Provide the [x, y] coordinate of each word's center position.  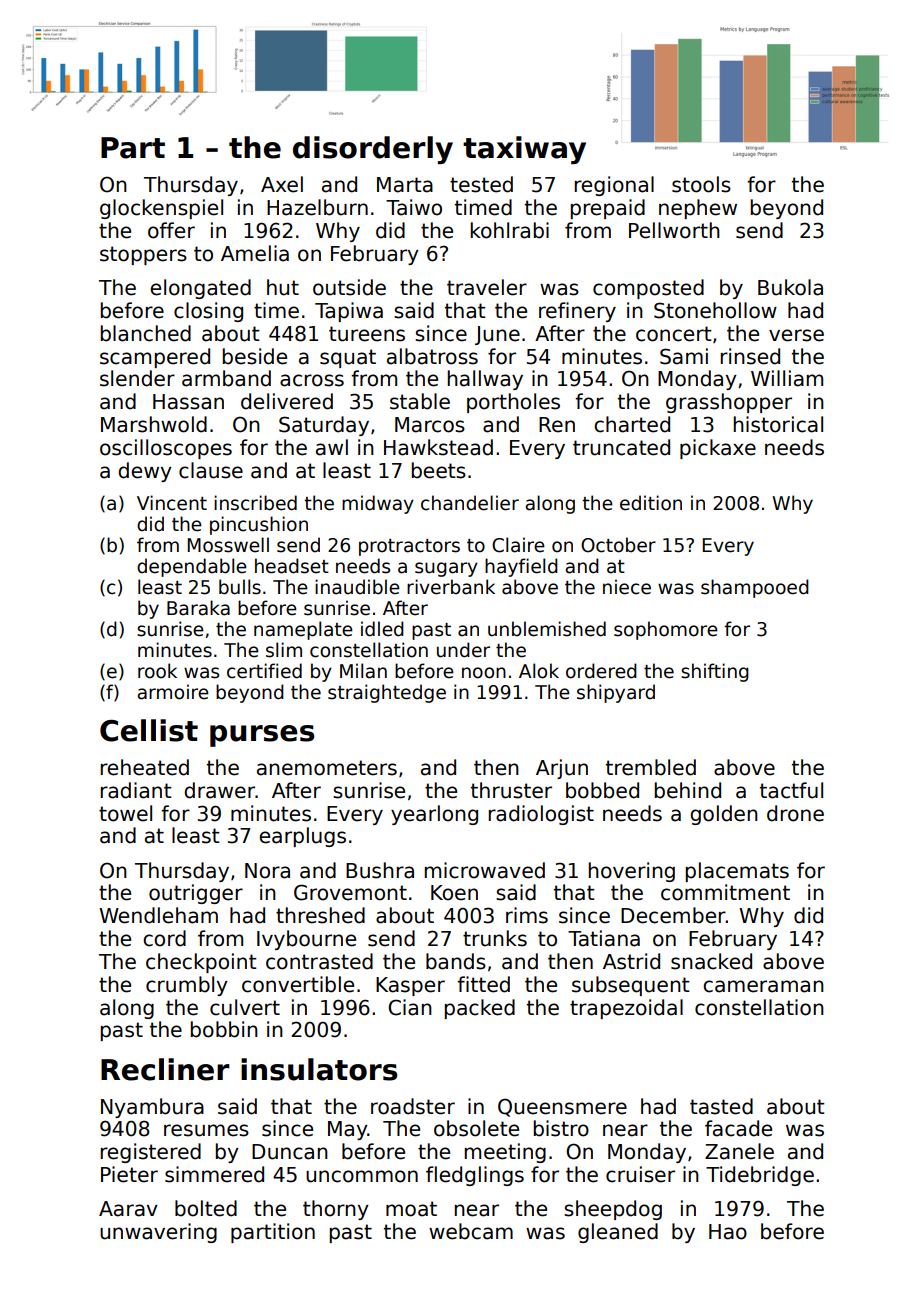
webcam [471, 1231]
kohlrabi [510, 230]
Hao [728, 1232]
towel [125, 813]
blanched [146, 333]
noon [484, 673]
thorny [336, 1210]
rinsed [750, 356]
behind [688, 790]
